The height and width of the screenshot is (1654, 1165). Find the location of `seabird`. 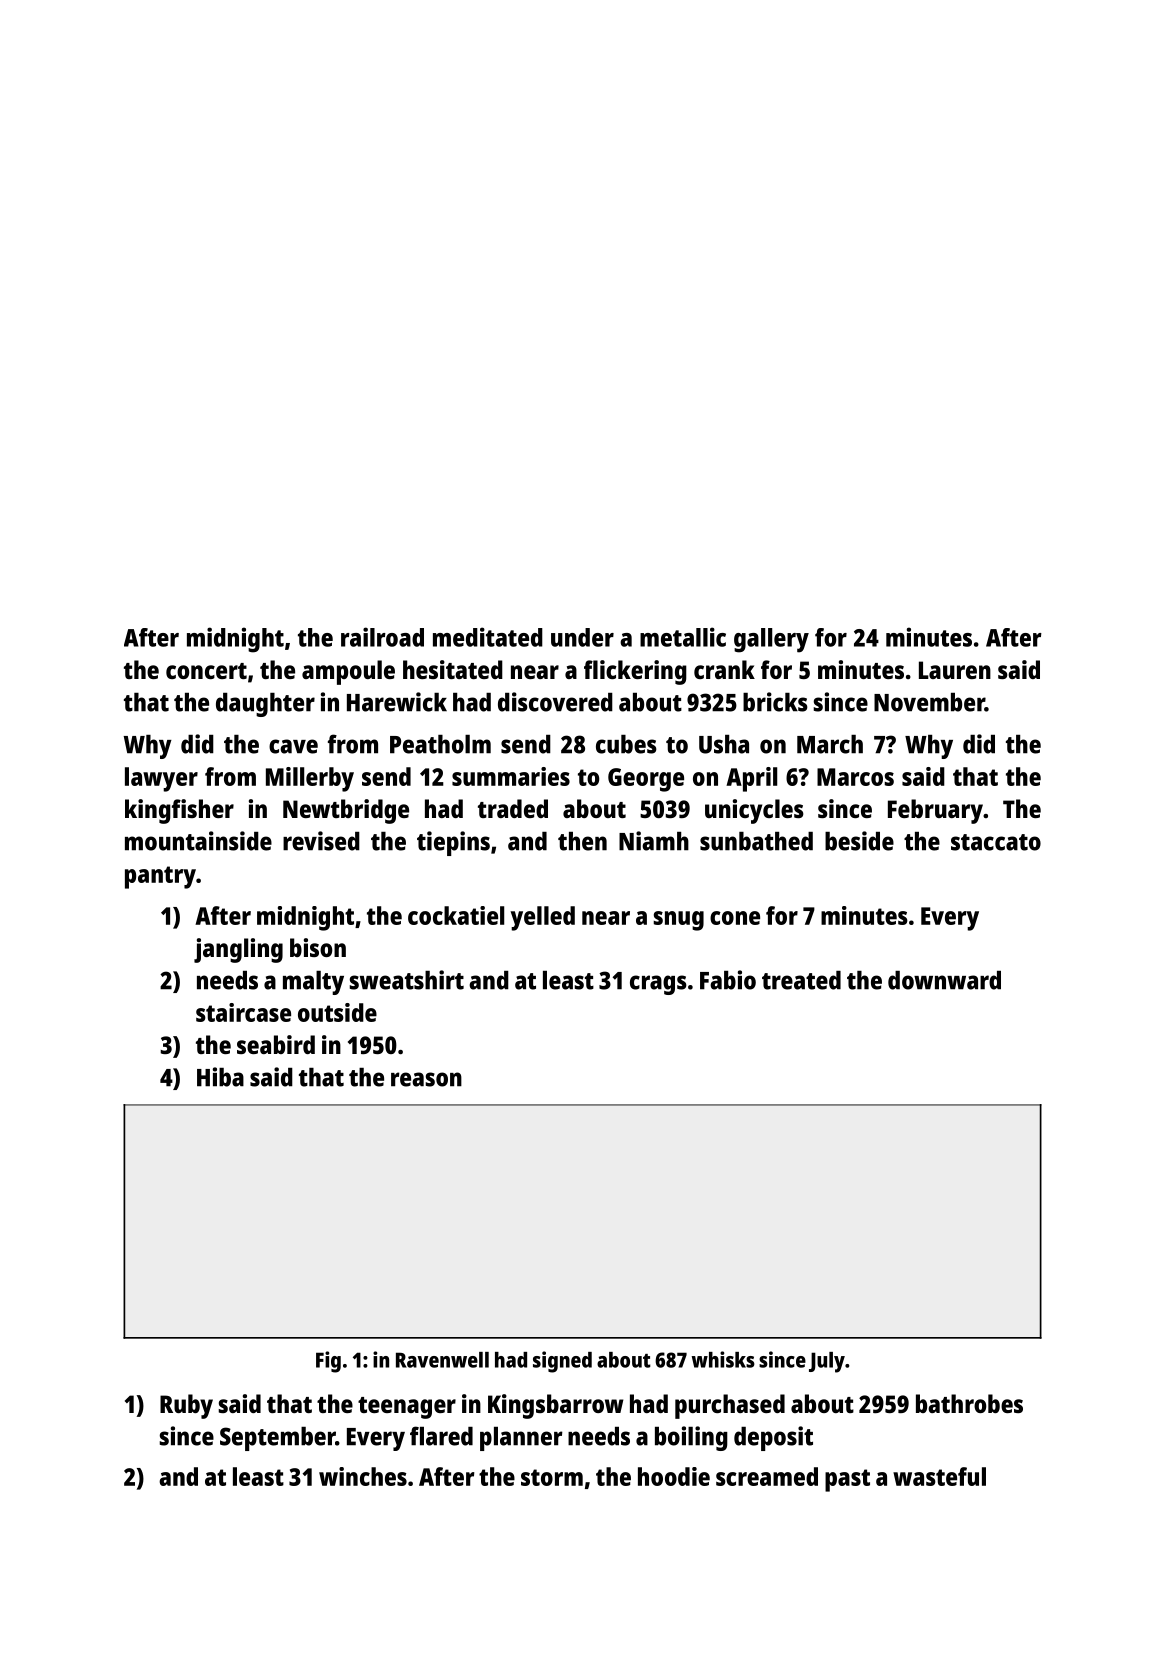

seabird is located at coordinates (276, 1044).
